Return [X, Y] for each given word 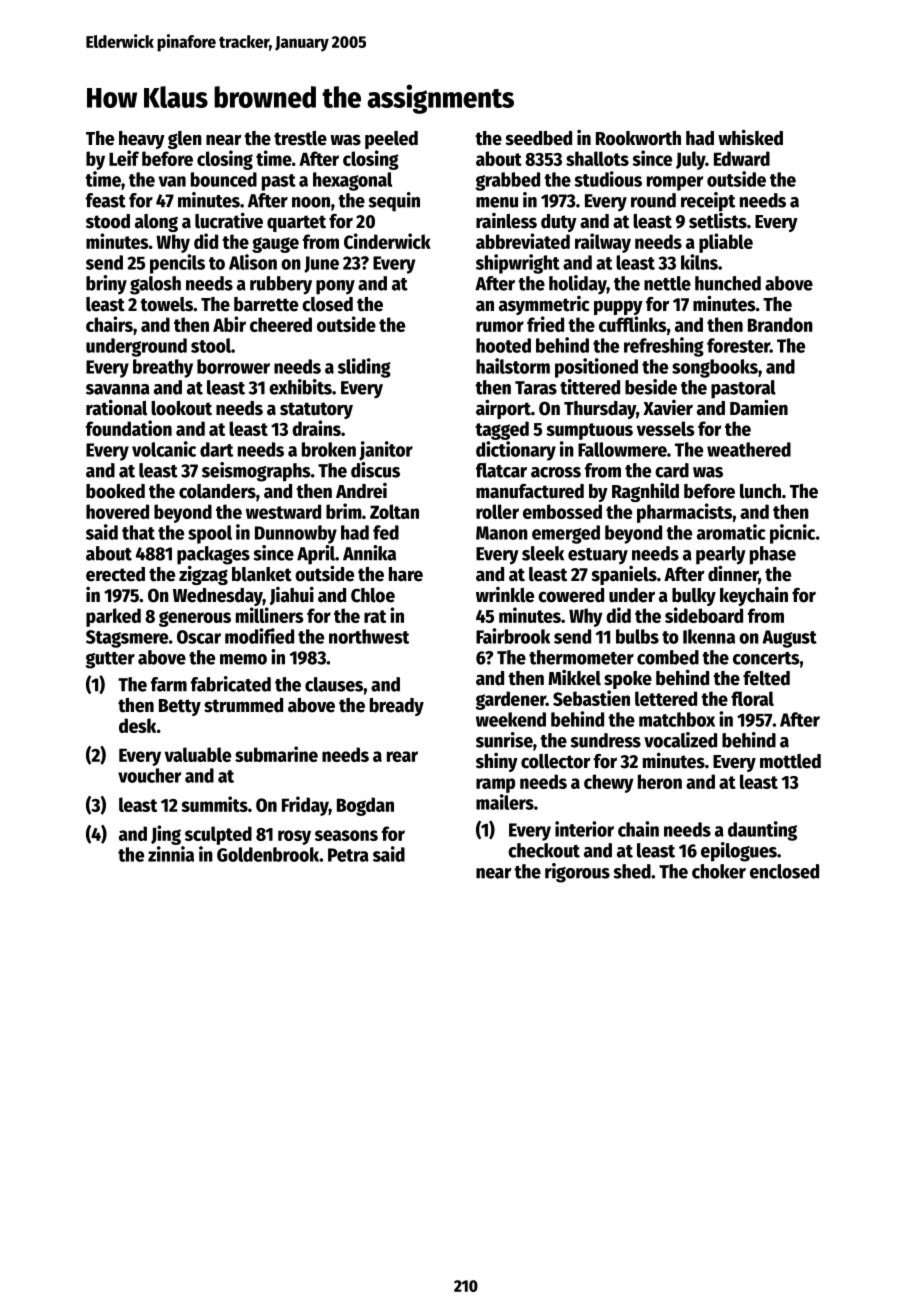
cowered [571, 595]
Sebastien [591, 698]
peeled [391, 140]
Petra [348, 855]
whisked [750, 137]
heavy [142, 140]
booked [115, 491]
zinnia [171, 854]
